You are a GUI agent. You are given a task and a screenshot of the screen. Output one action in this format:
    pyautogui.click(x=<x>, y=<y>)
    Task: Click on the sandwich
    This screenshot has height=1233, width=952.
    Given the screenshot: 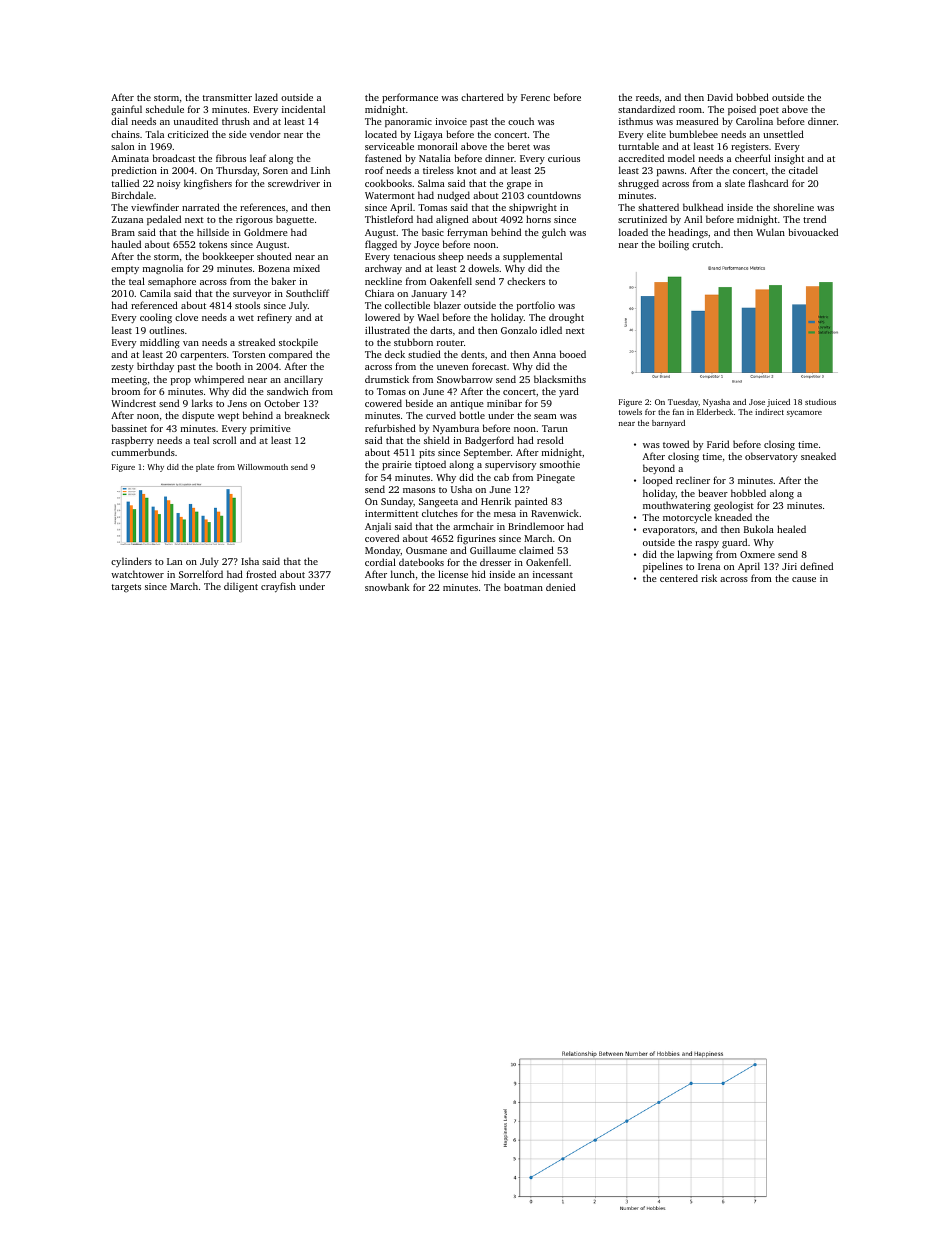 What is the action you would take?
    pyautogui.click(x=287, y=391)
